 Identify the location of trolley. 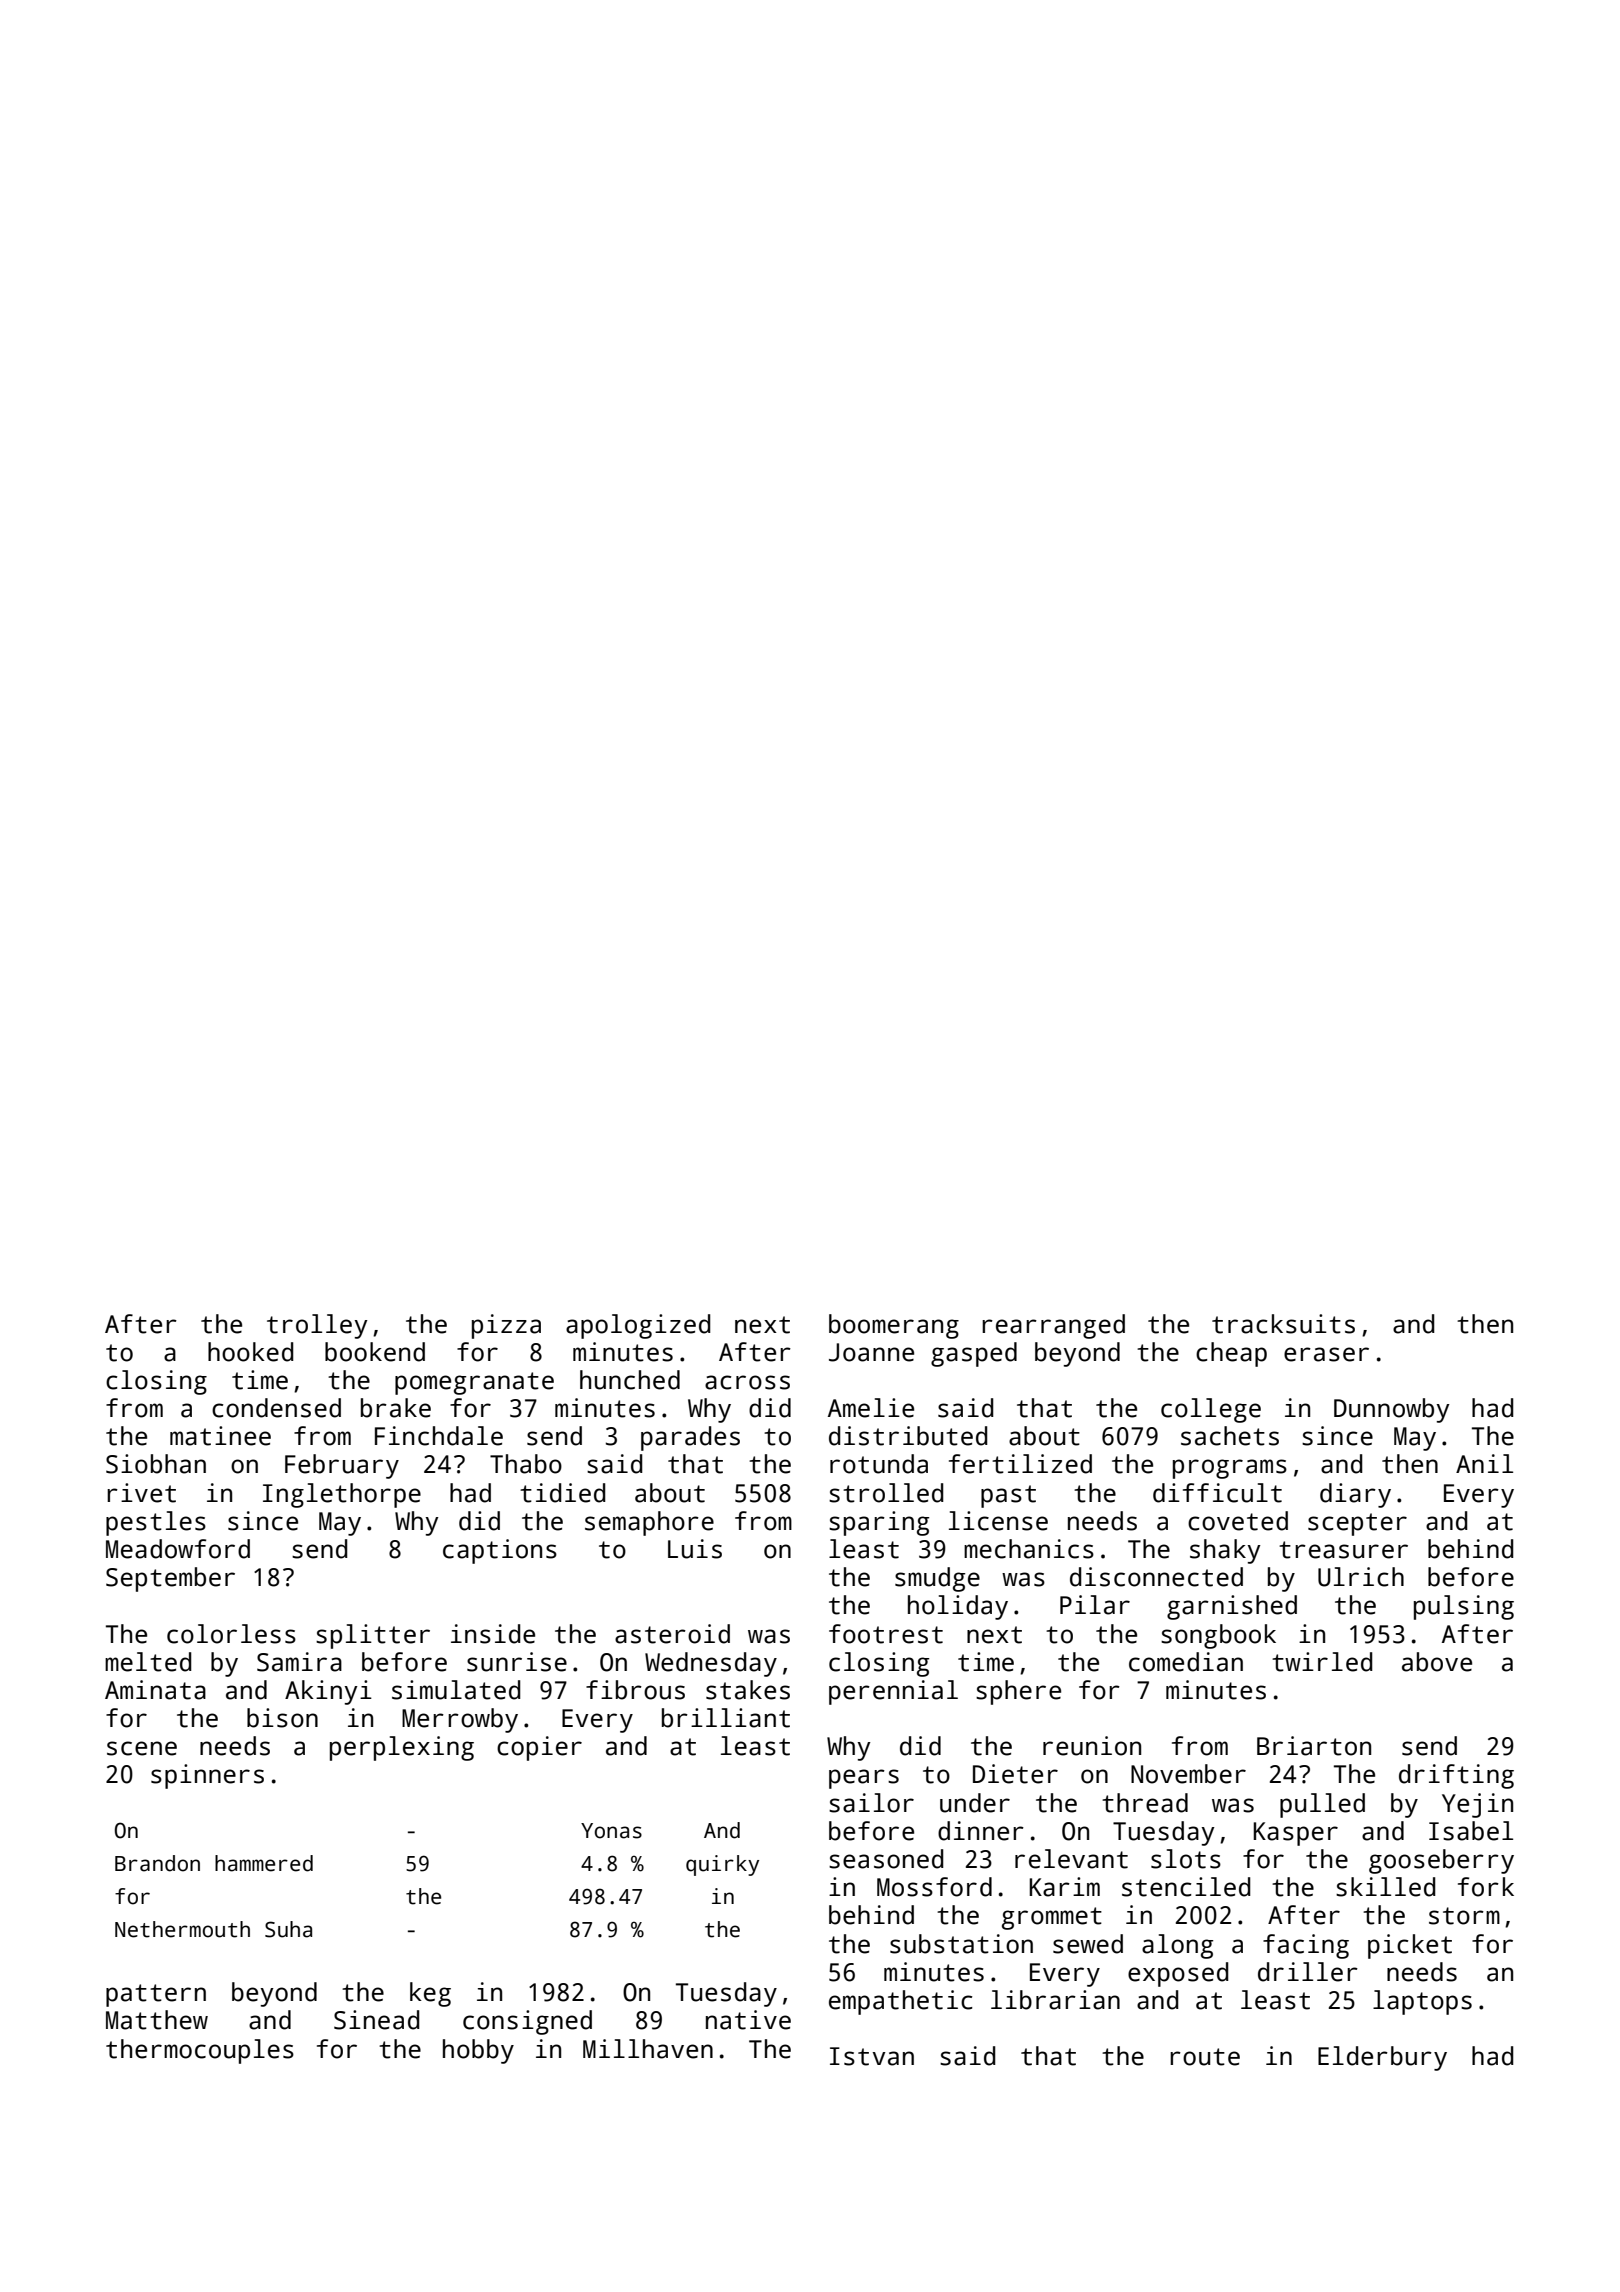
(317, 1326).
